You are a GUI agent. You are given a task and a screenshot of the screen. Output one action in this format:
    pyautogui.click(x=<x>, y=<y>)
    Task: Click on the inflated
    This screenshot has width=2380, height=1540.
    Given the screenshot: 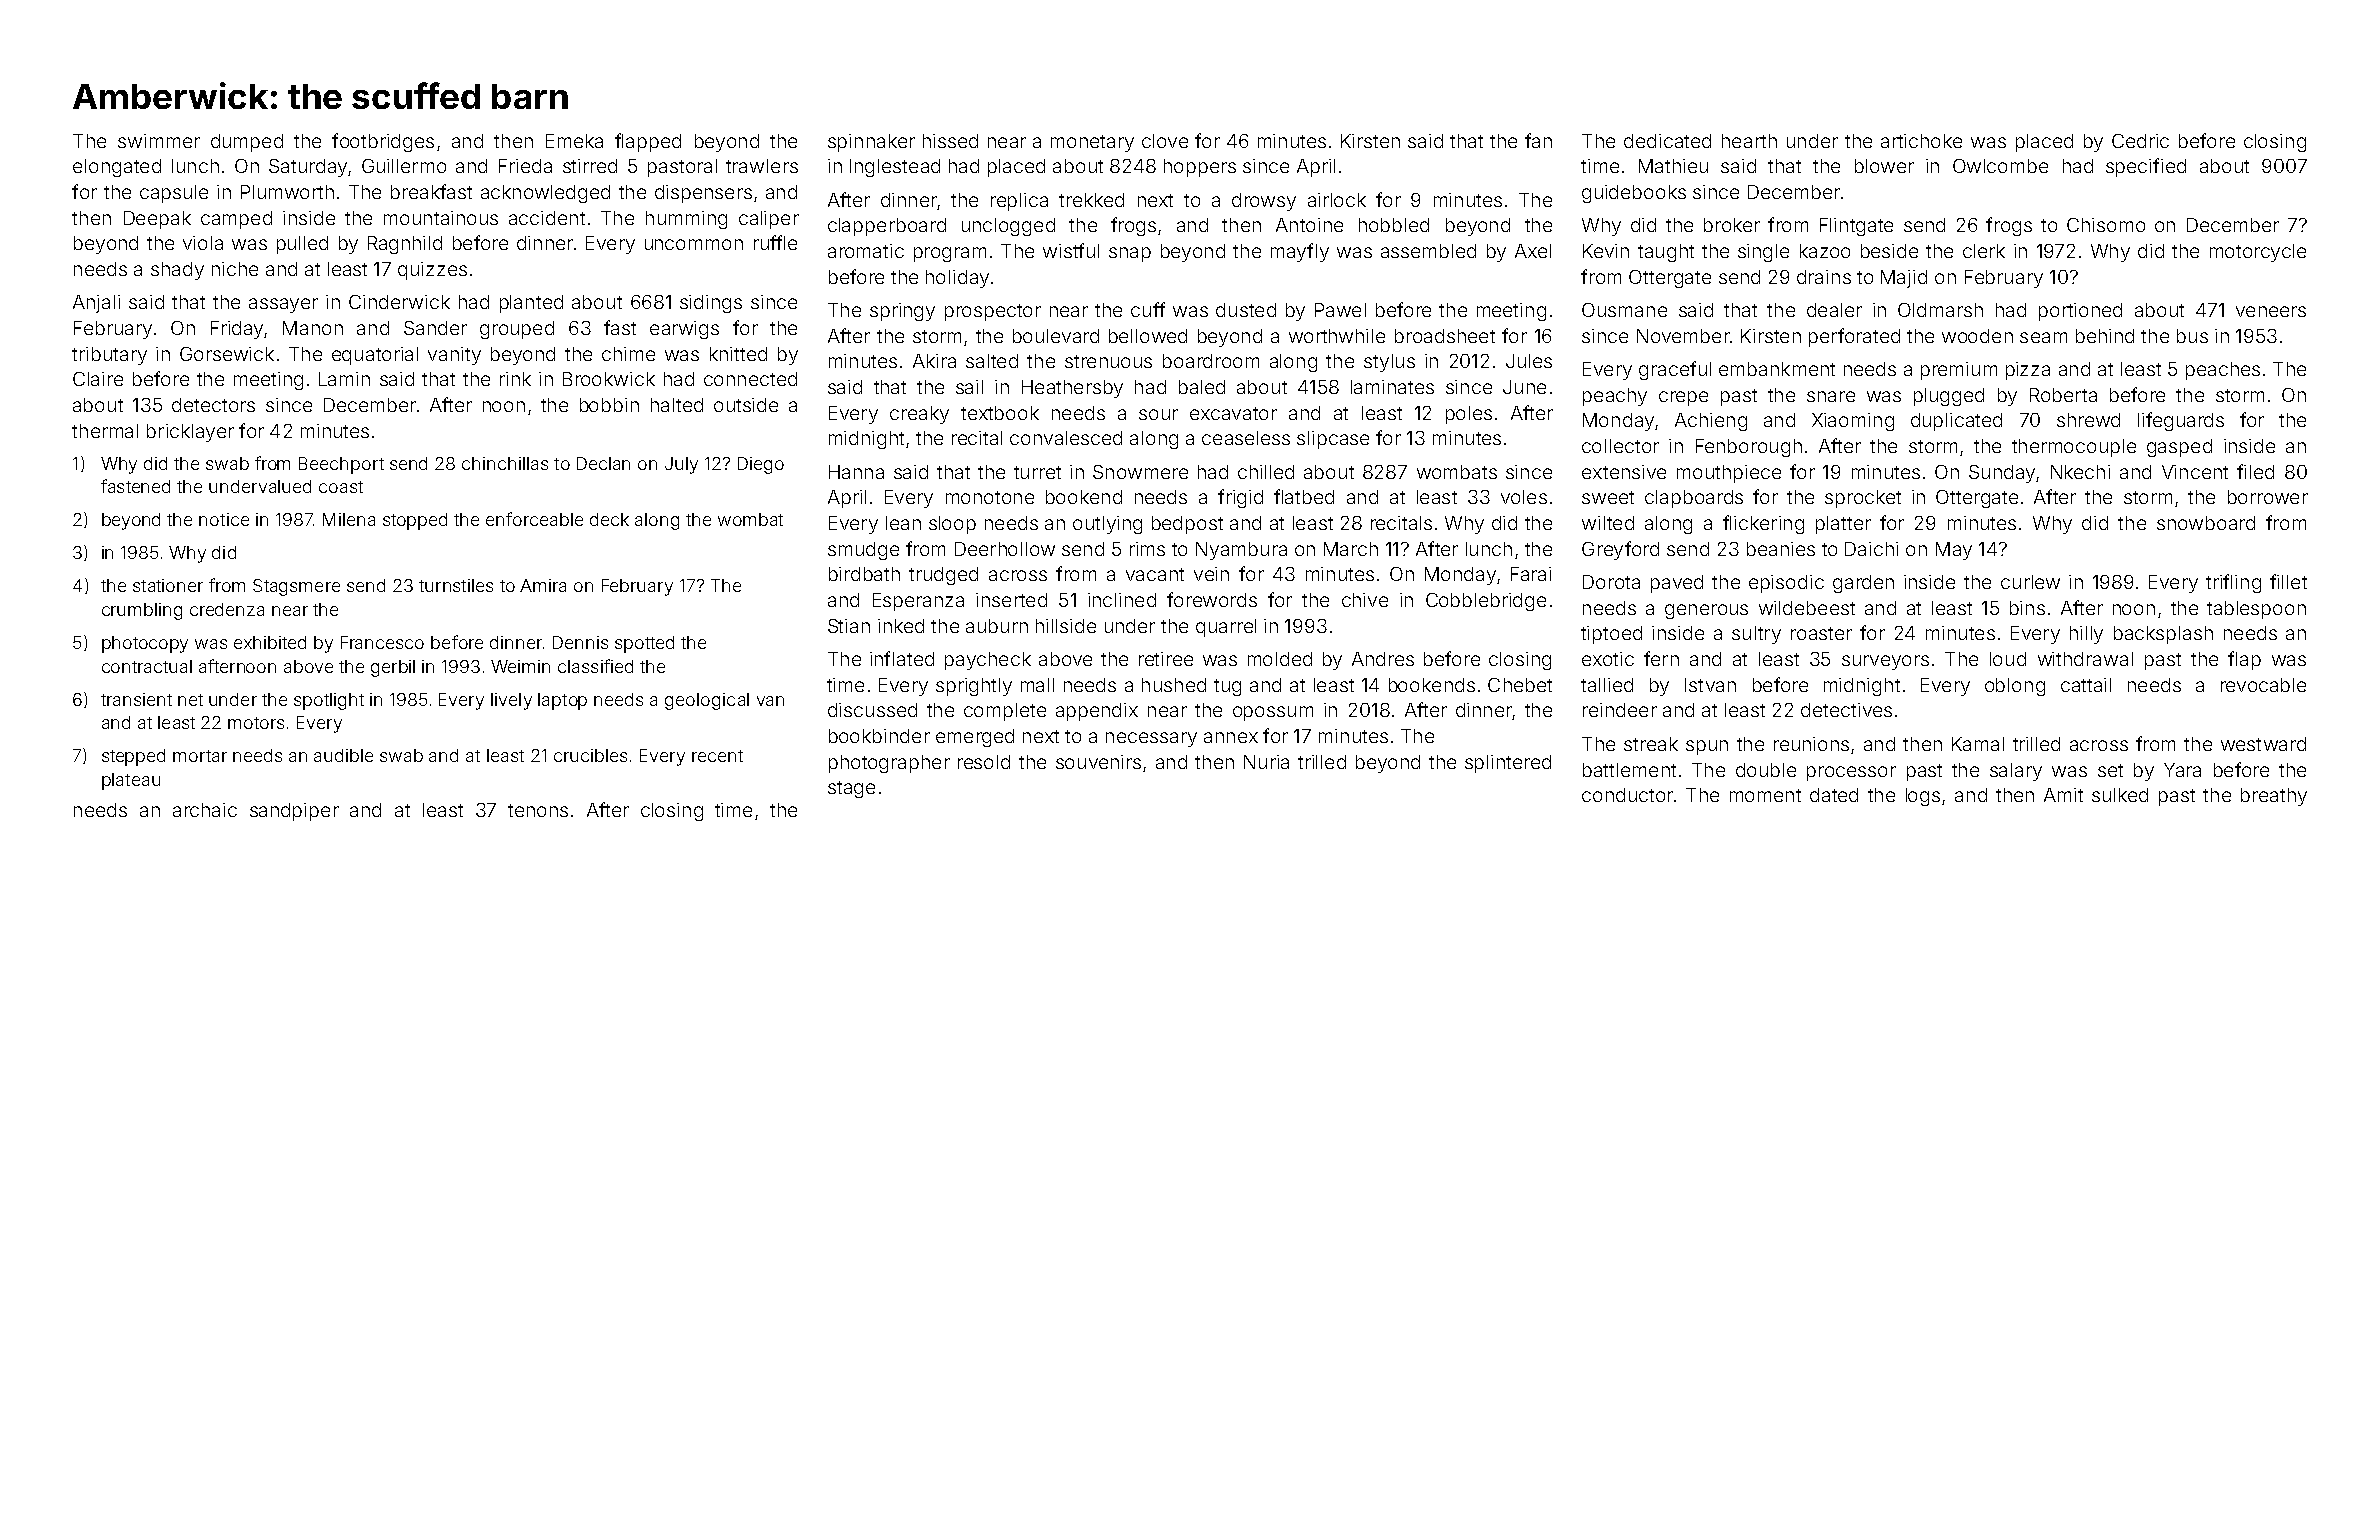 What is the action you would take?
    pyautogui.click(x=902, y=658)
